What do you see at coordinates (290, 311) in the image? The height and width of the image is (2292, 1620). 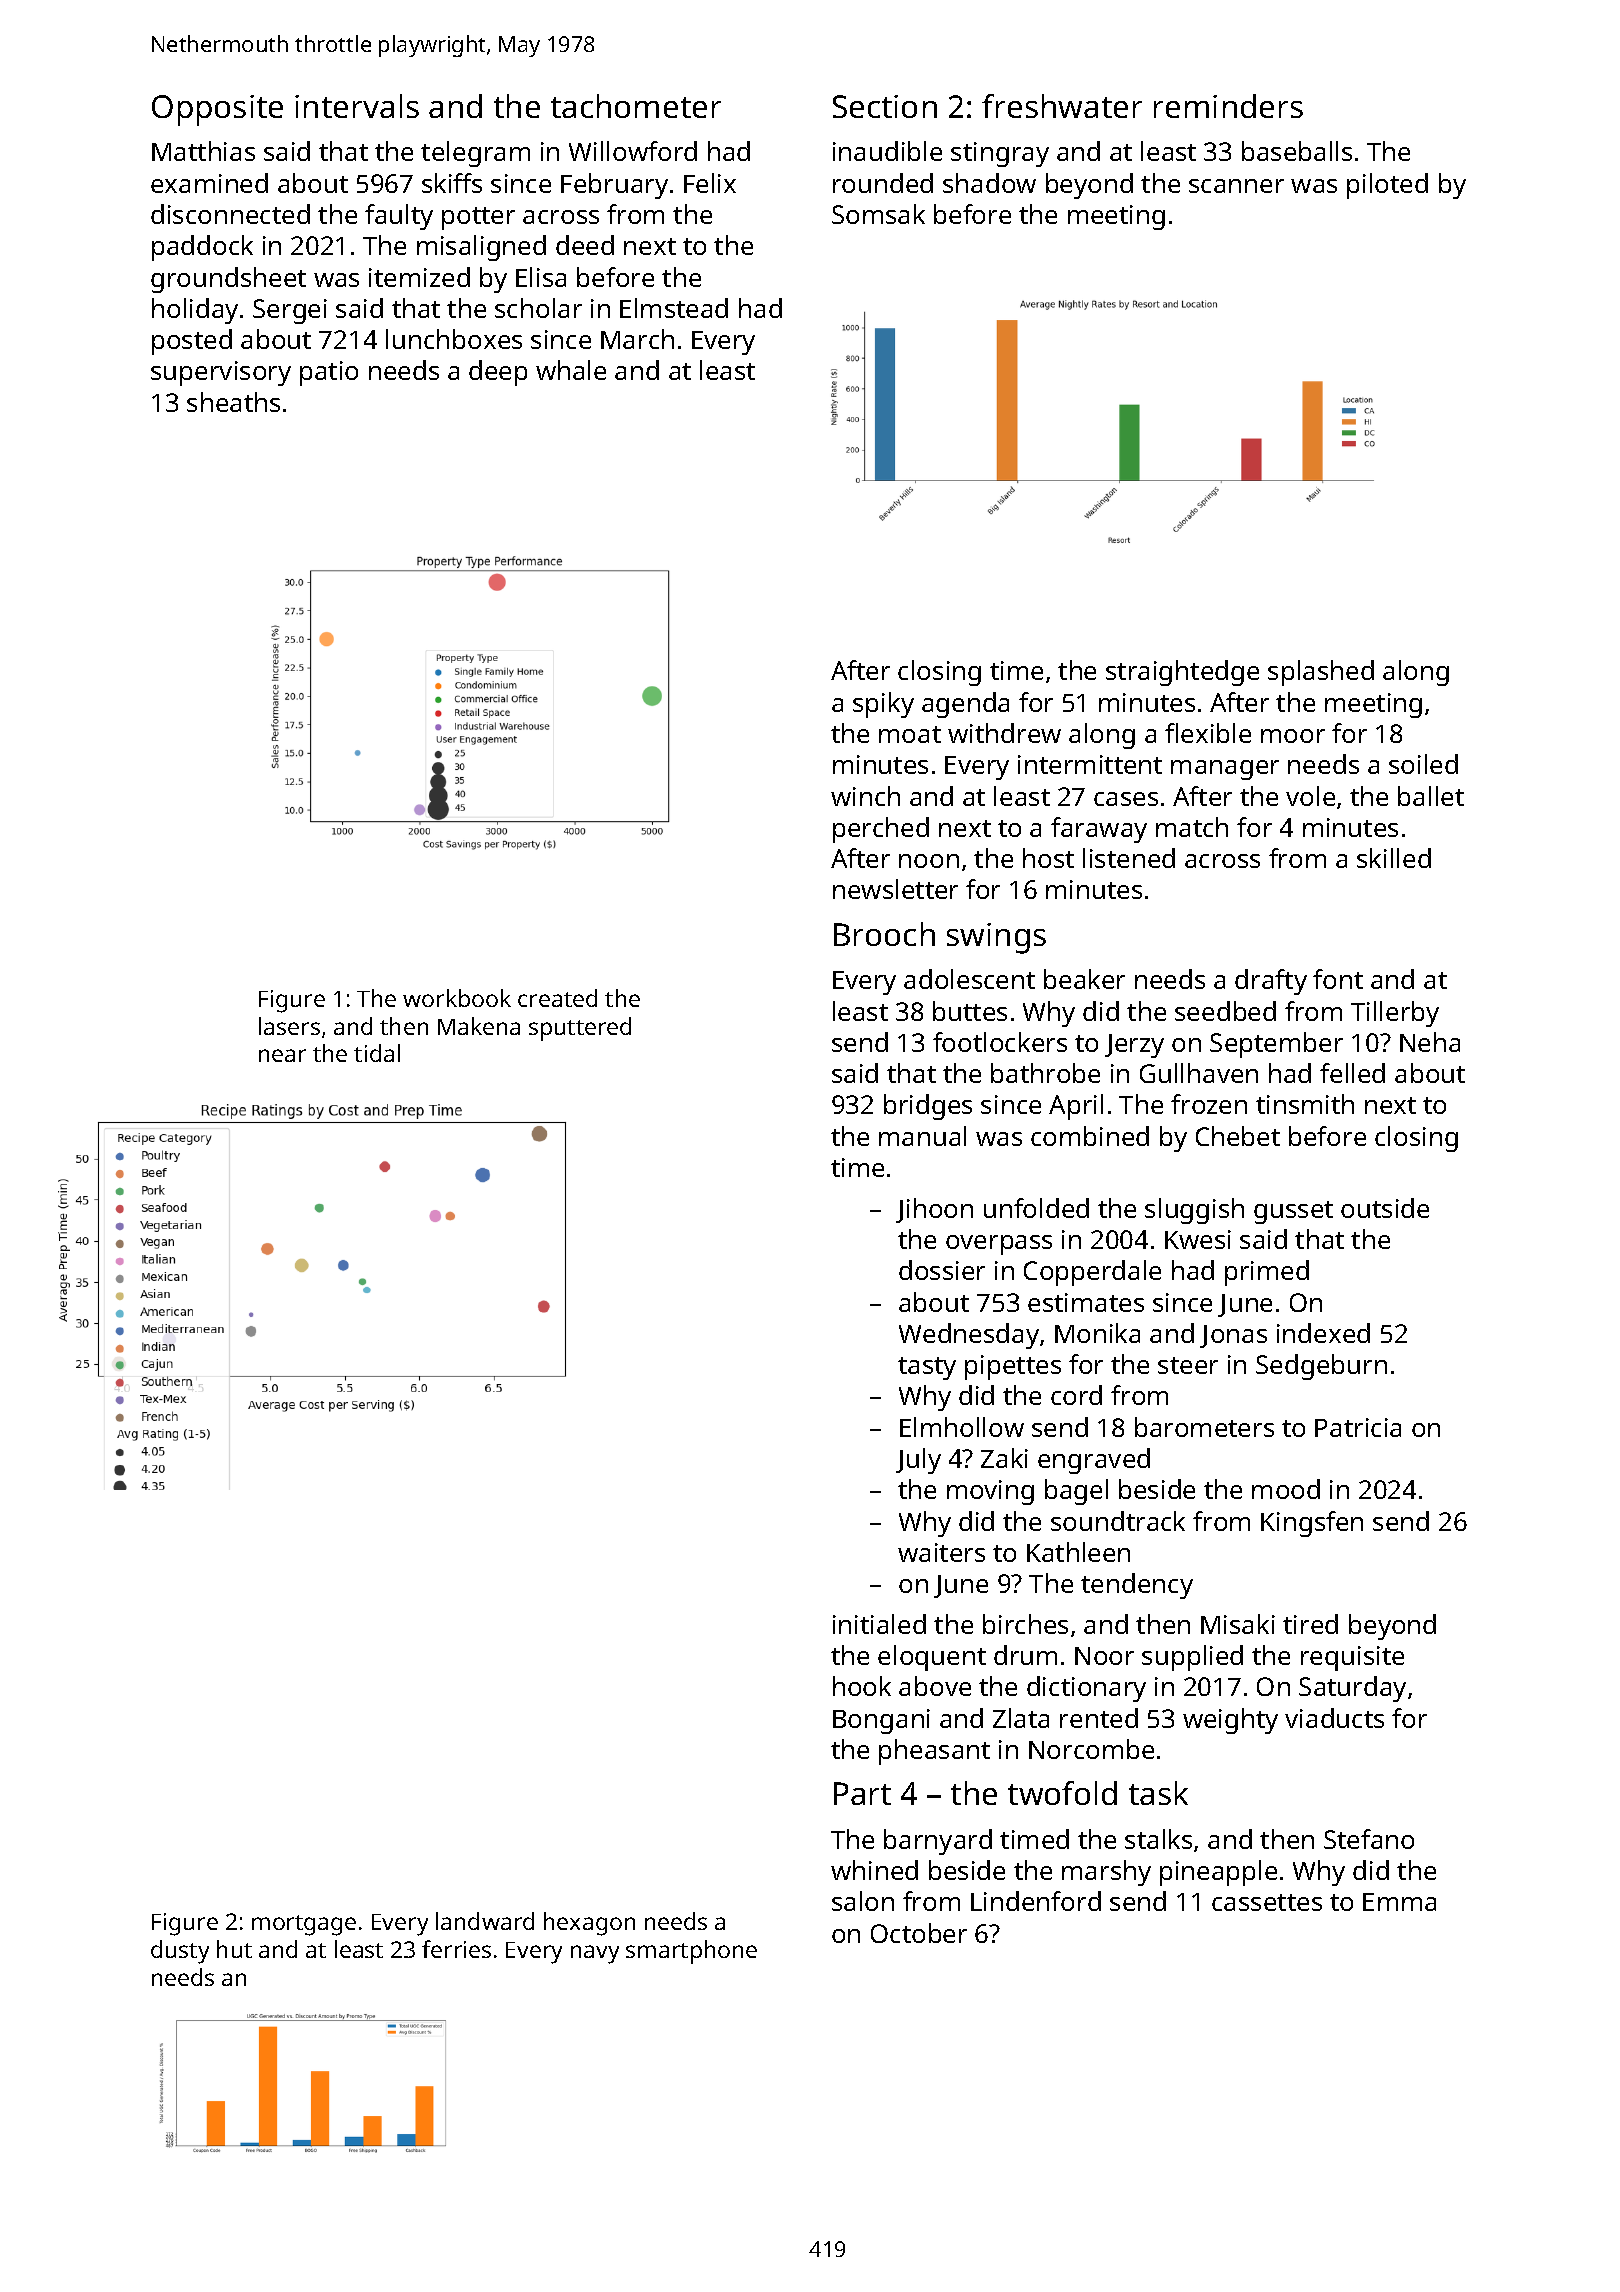 I see `Sergei` at bounding box center [290, 311].
